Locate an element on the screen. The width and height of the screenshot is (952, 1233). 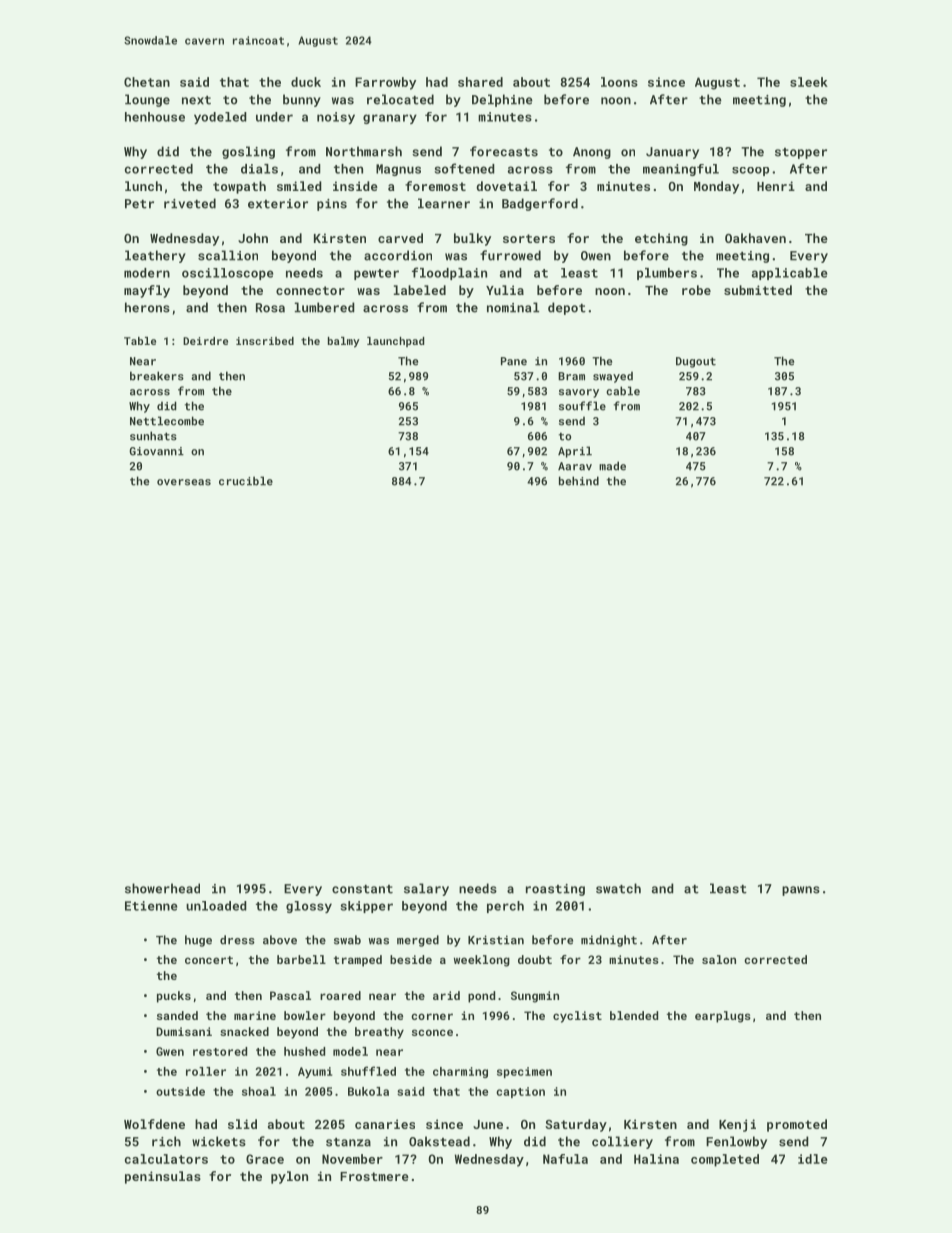
dress is located at coordinates (237, 940).
